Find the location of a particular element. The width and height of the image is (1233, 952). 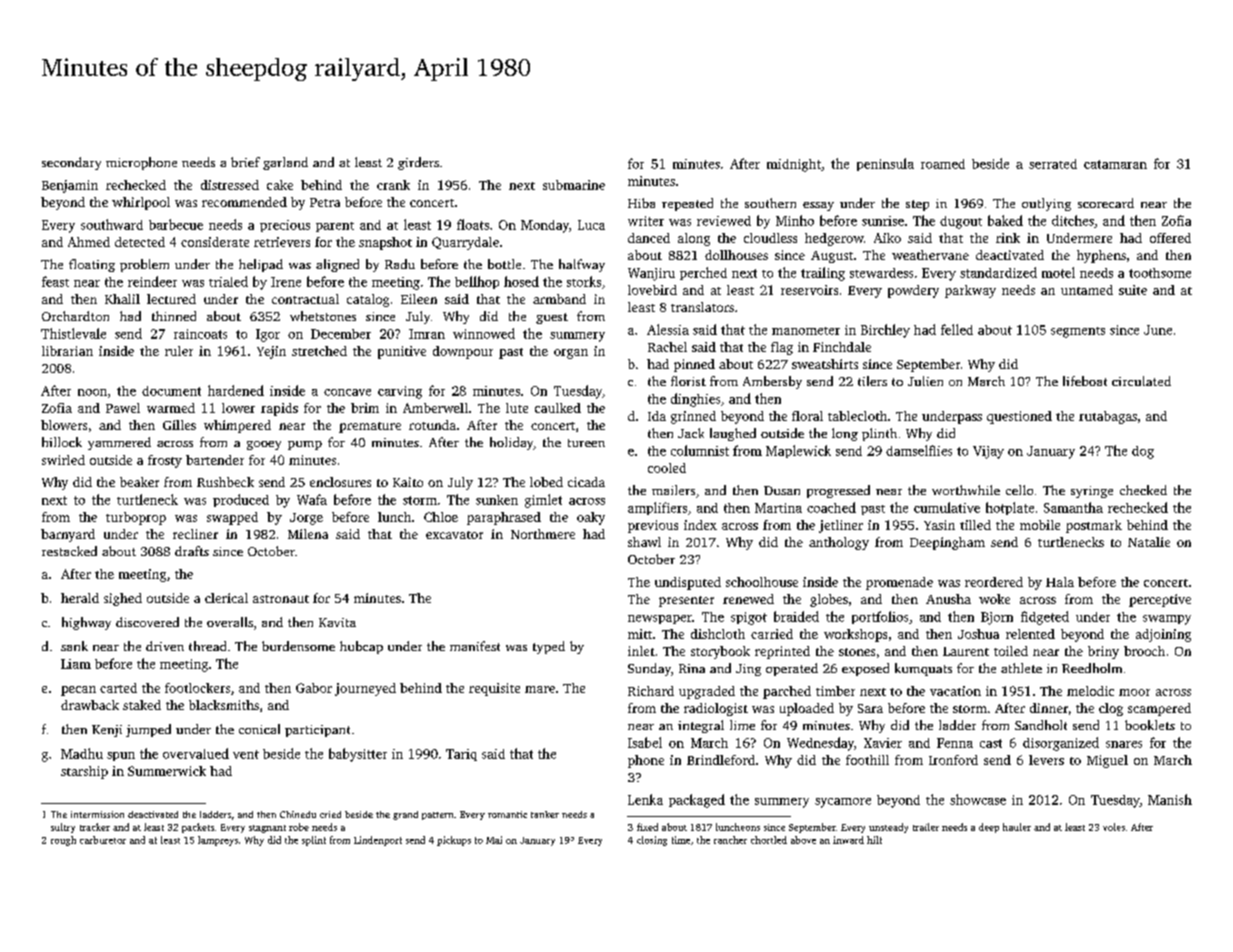

beaker is located at coordinates (139, 482).
